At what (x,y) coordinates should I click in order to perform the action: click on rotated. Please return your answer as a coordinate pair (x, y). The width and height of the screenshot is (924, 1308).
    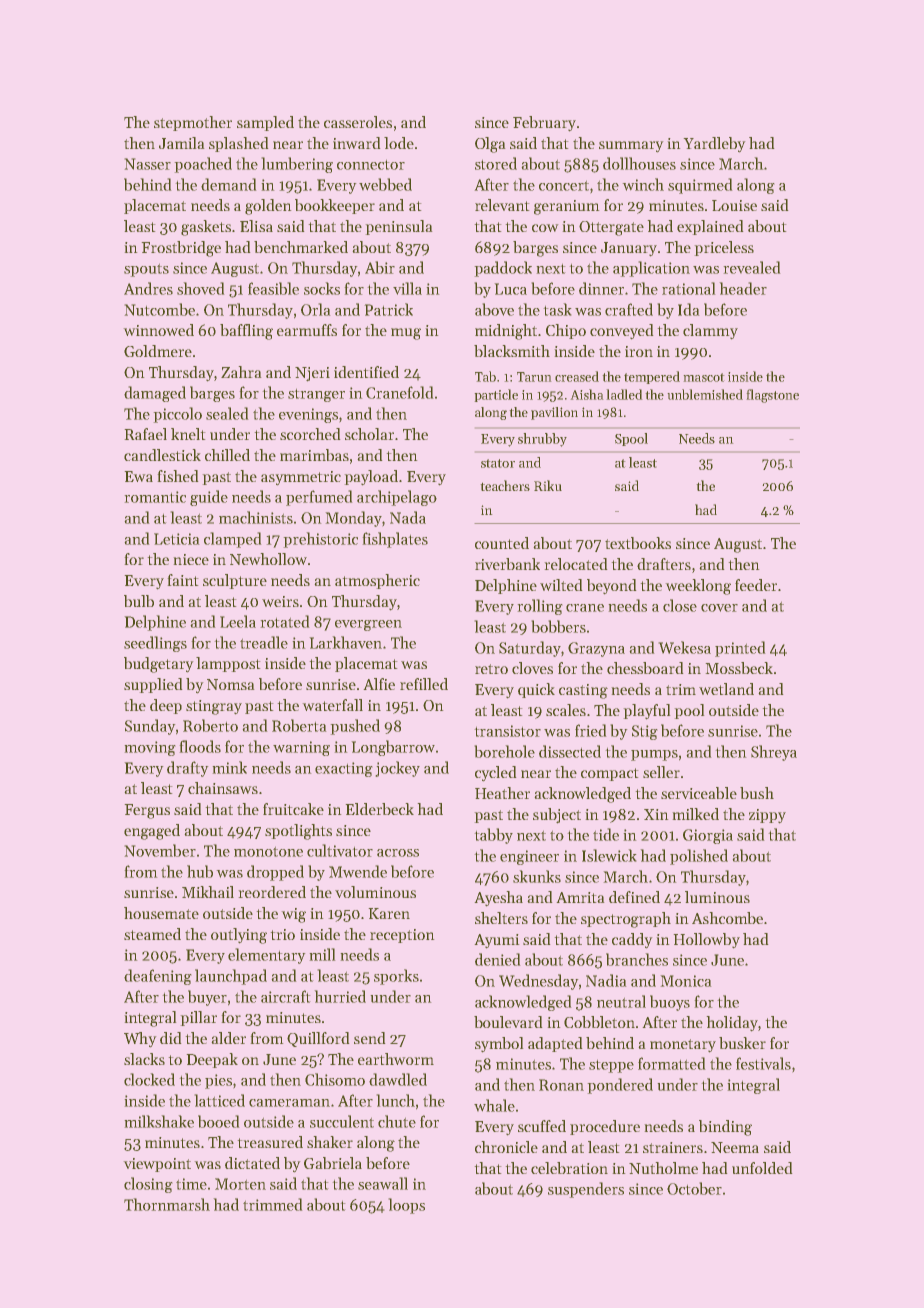
    Looking at the image, I should click on (285, 621).
